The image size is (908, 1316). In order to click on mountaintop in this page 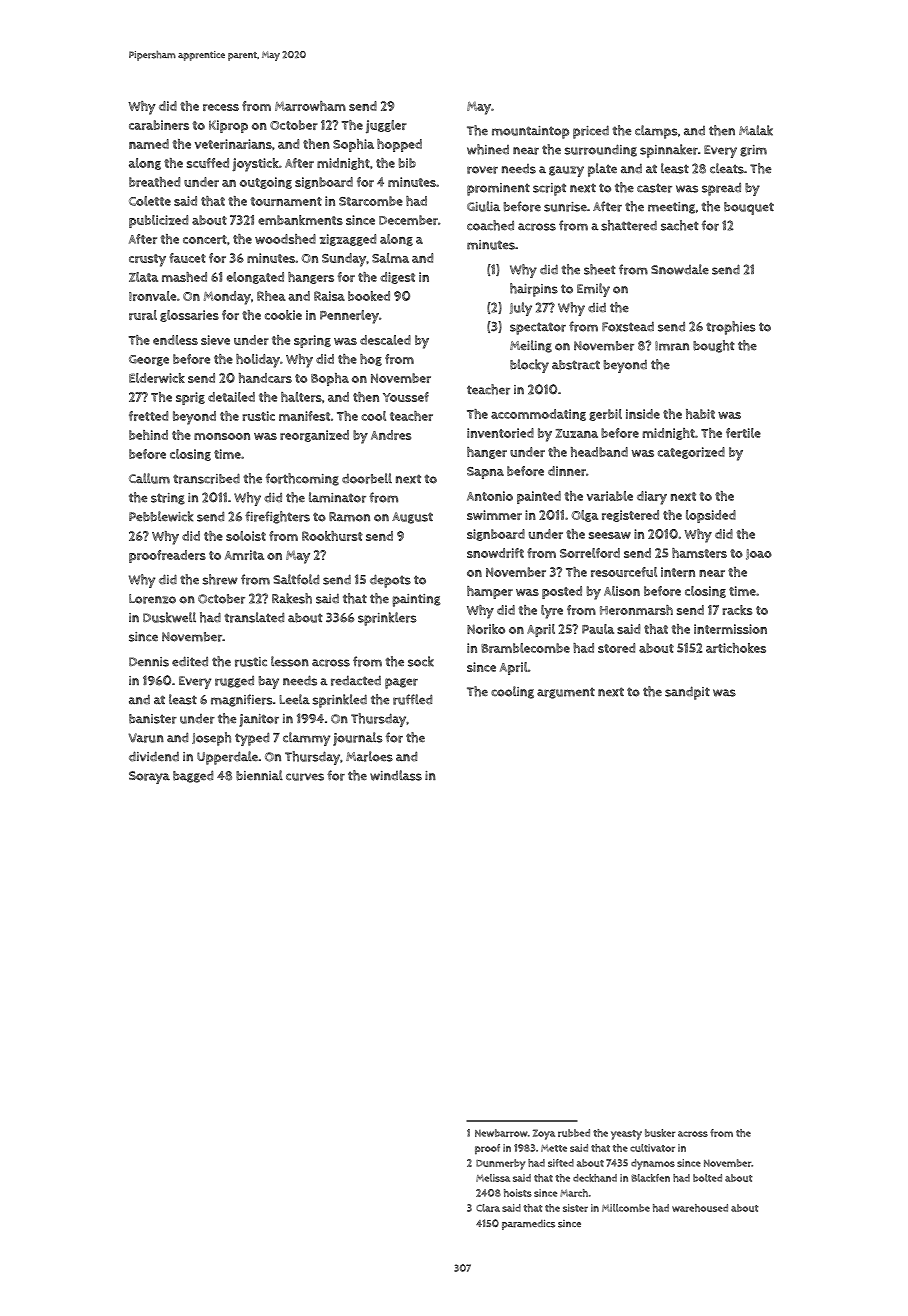, I will do `click(530, 132)`.
